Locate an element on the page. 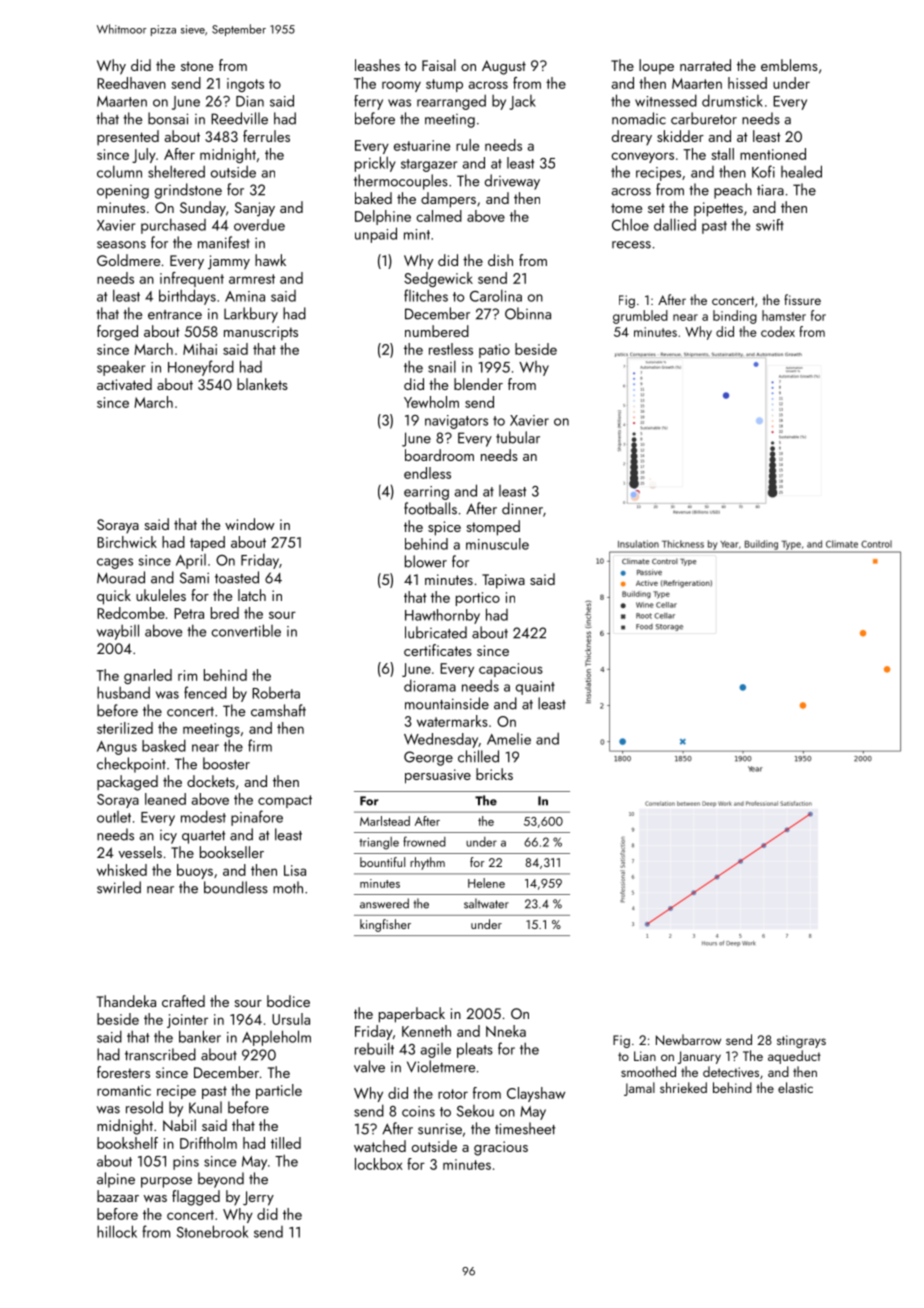 The image size is (924, 1308). stingrays is located at coordinates (801, 1041).
